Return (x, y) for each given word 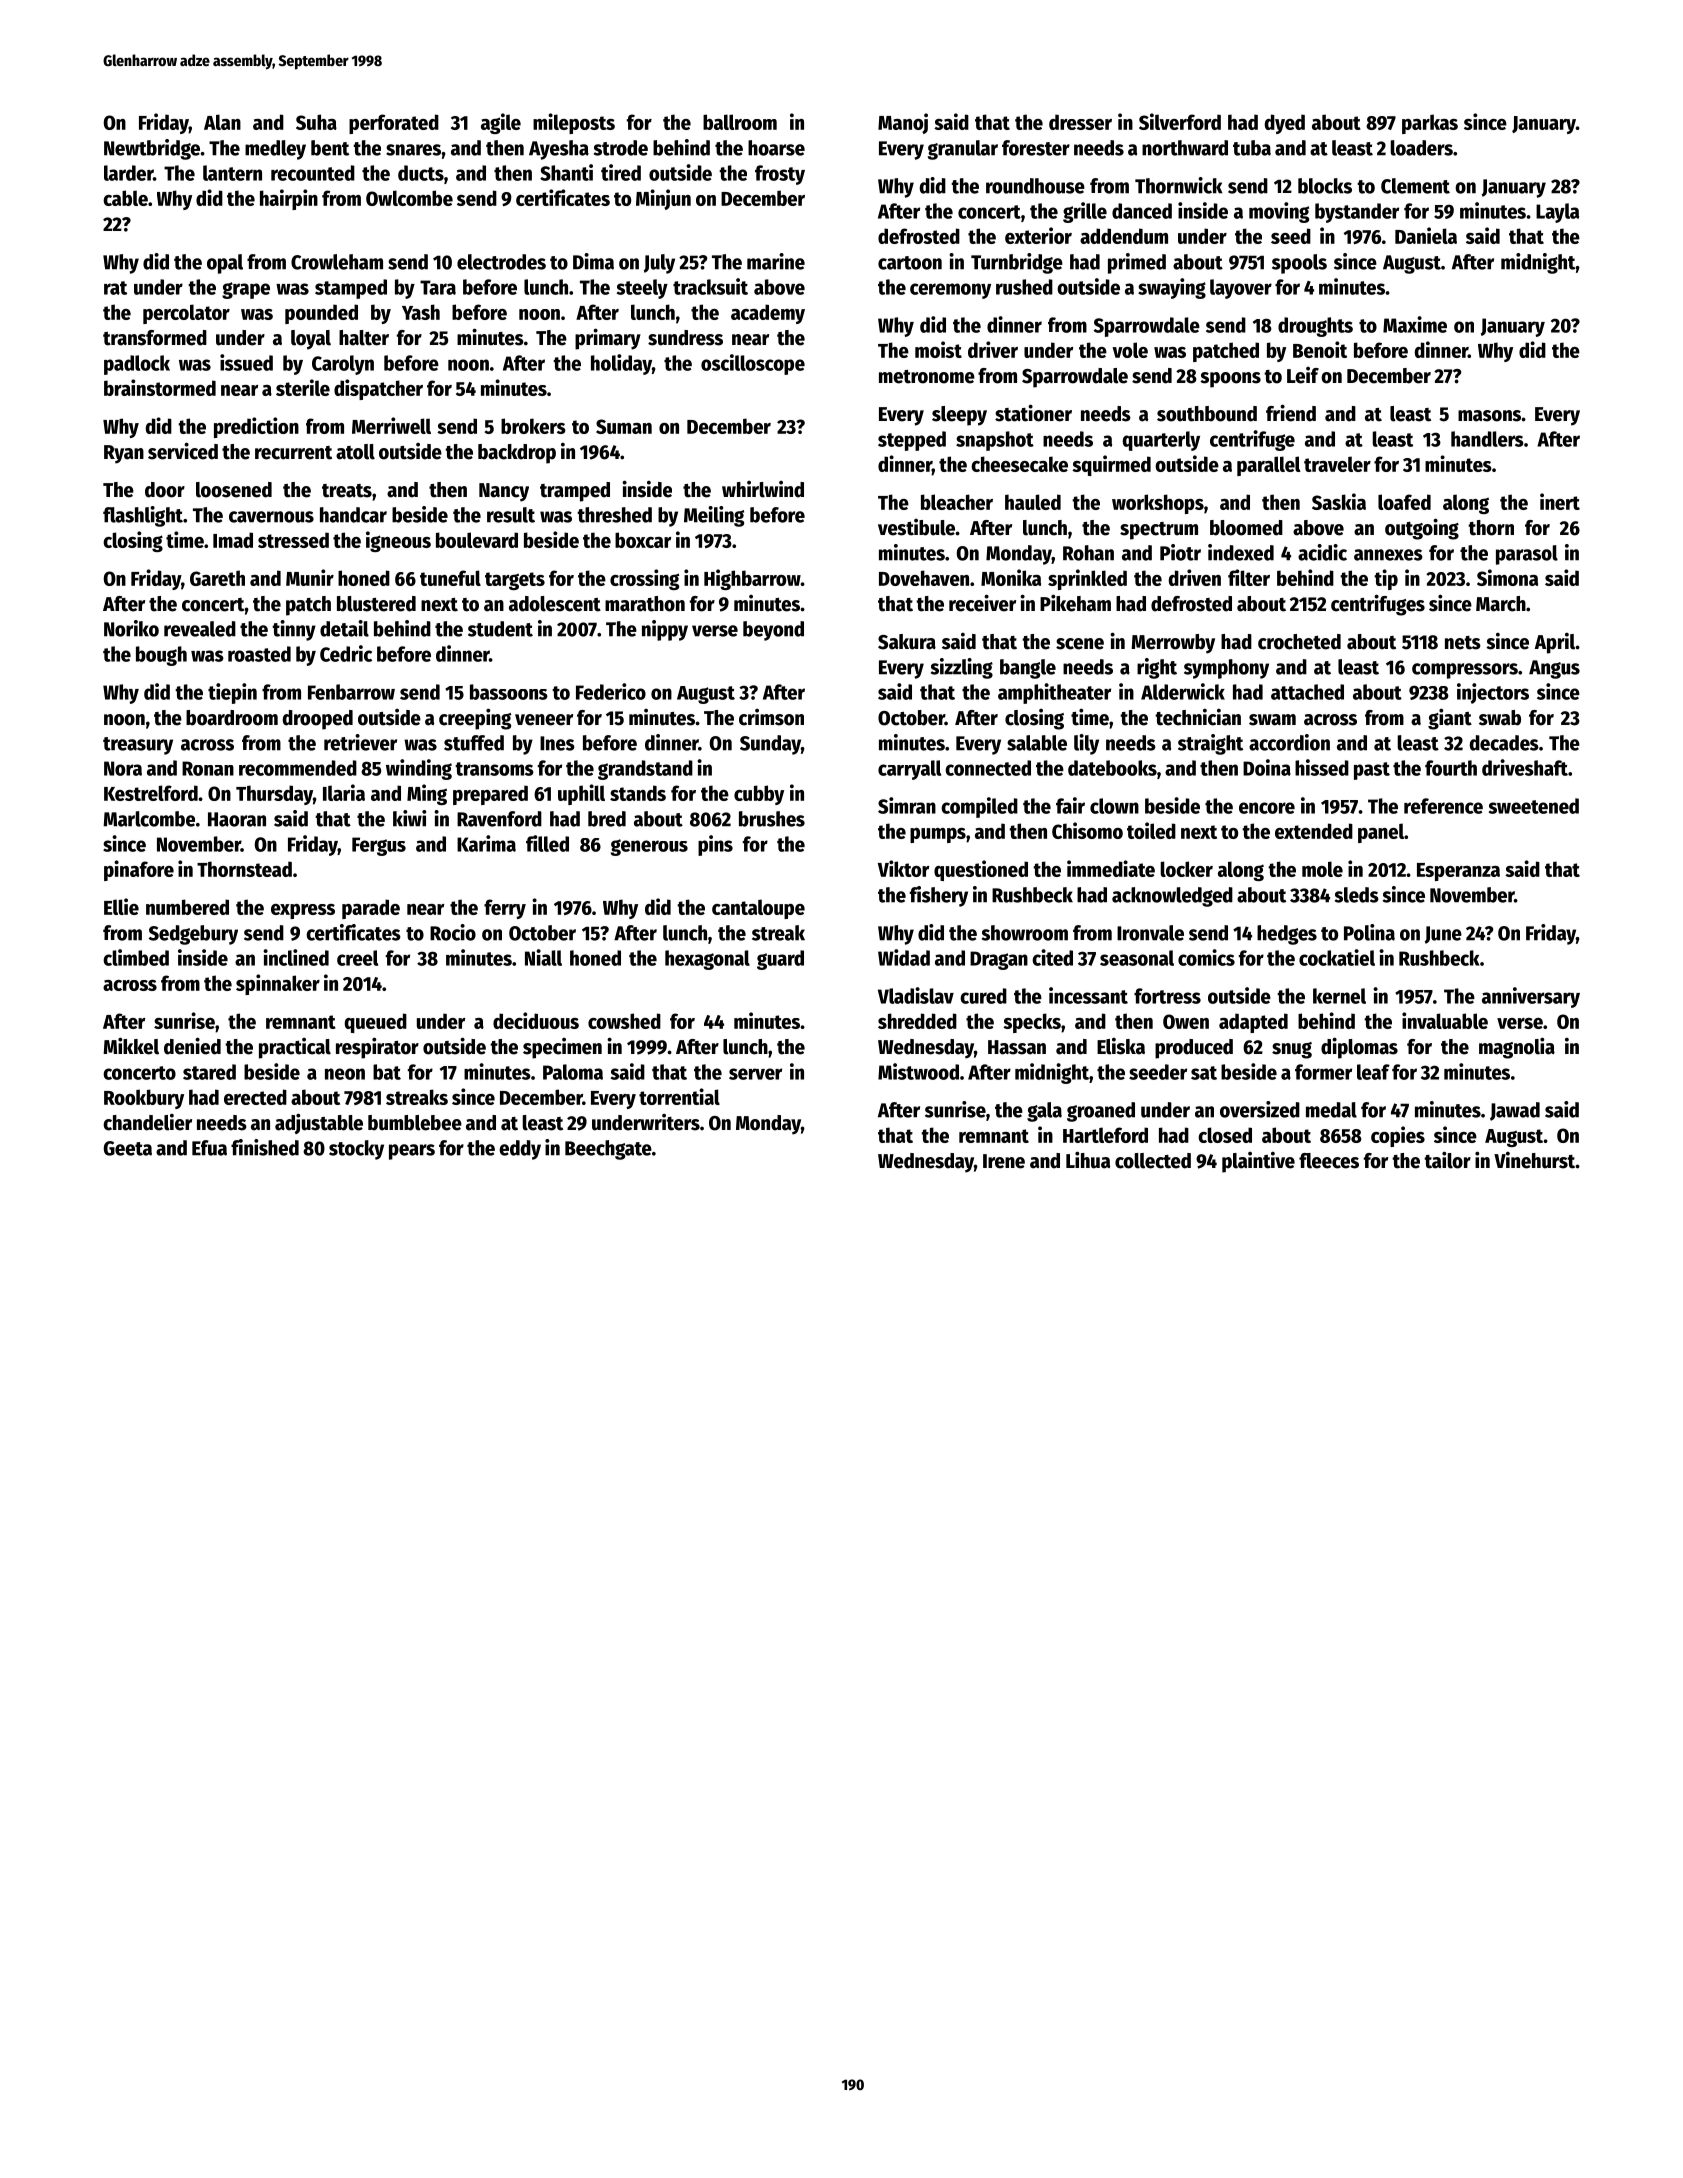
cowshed (624, 1021)
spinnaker (278, 984)
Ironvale (1150, 933)
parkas (1430, 124)
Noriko (131, 628)
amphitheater (1054, 693)
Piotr (1180, 552)
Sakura (907, 642)
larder (128, 173)
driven (1194, 577)
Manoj (903, 123)
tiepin (232, 693)
